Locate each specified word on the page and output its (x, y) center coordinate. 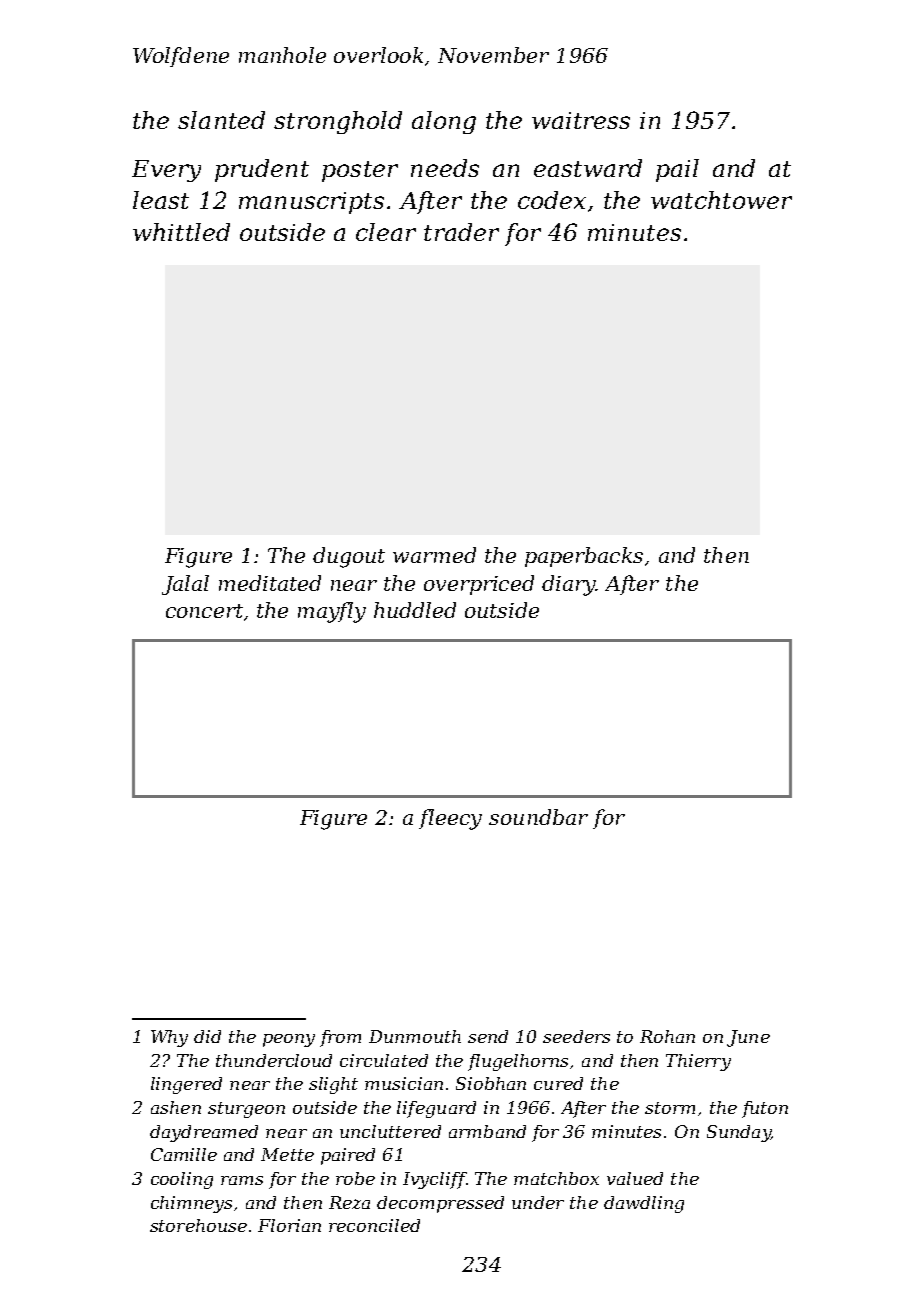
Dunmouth (415, 1036)
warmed (434, 555)
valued (635, 1178)
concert (204, 611)
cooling (182, 1180)
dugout (349, 557)
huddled (415, 610)
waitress (581, 120)
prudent (262, 170)
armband (487, 1131)
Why (169, 1038)
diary (569, 585)
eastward (588, 168)
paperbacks (584, 557)
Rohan (667, 1036)
